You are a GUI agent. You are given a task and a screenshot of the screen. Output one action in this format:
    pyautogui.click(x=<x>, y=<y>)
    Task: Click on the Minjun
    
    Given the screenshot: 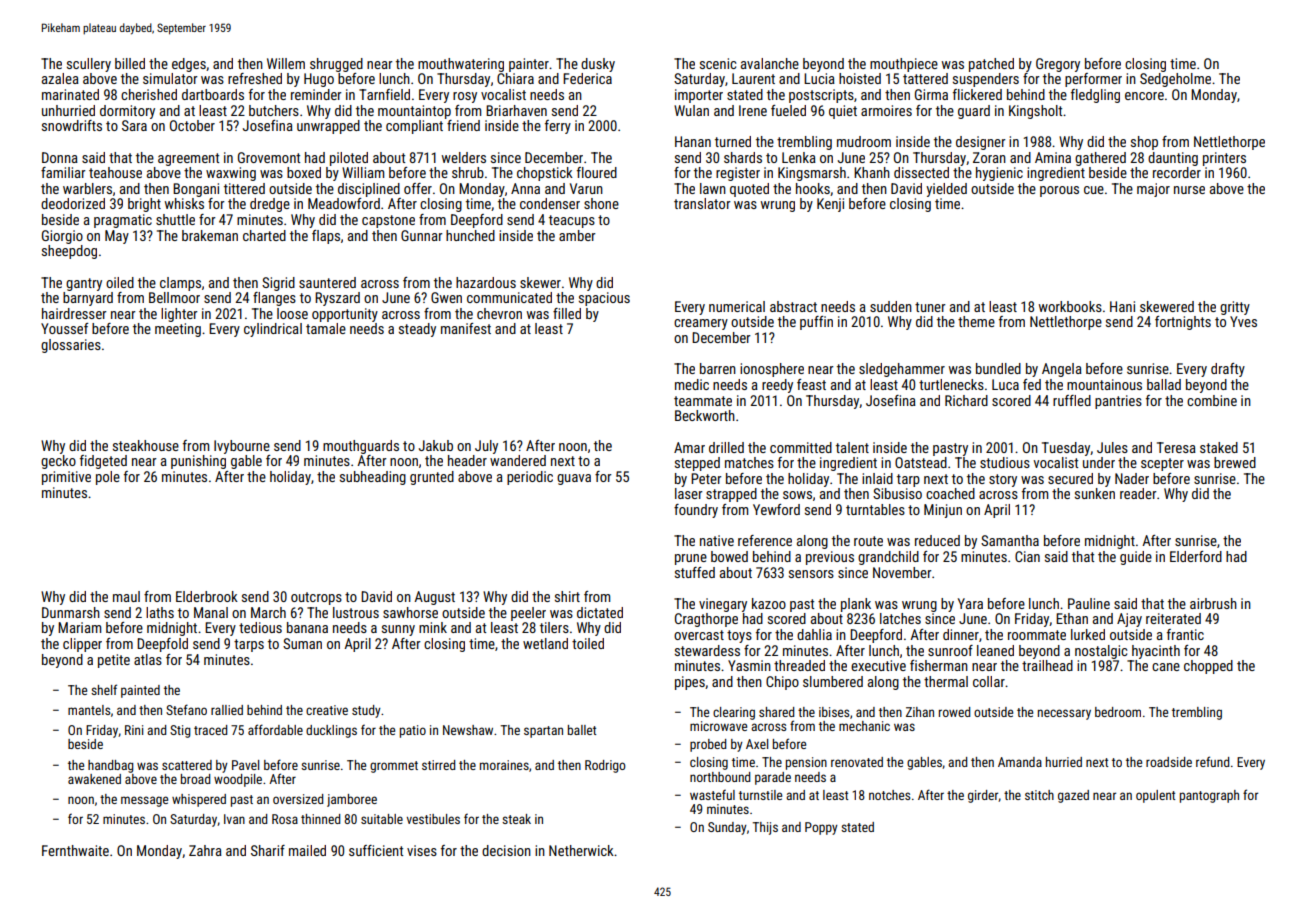 What is the action you would take?
    pyautogui.click(x=943, y=511)
